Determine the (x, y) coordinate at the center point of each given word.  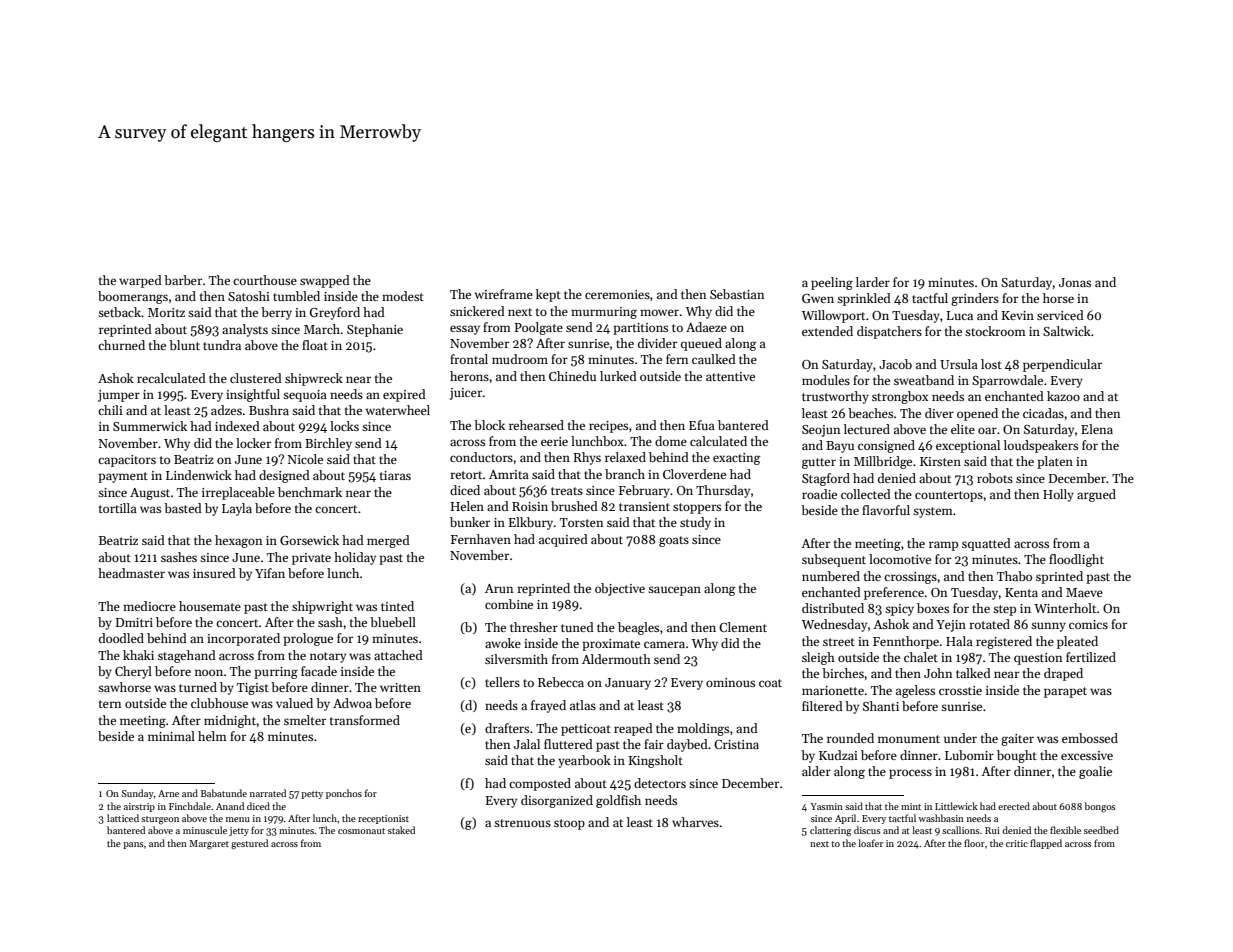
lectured (867, 429)
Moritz (166, 312)
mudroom (520, 359)
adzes (226, 410)
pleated (1077, 642)
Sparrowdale (1007, 381)
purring (276, 673)
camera (664, 644)
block (489, 425)
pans (133, 845)
